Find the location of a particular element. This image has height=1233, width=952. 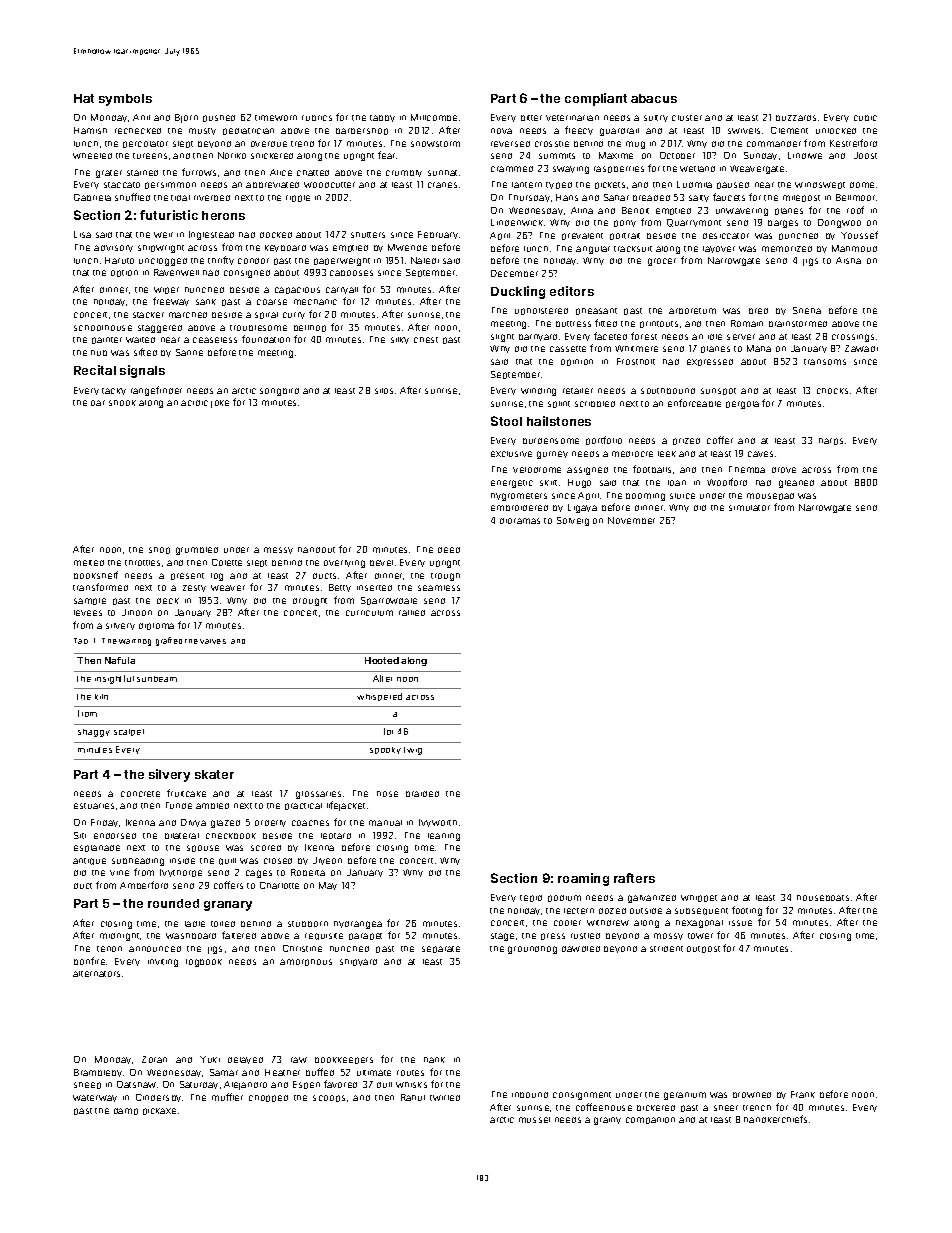

leaning is located at coordinates (444, 837).
